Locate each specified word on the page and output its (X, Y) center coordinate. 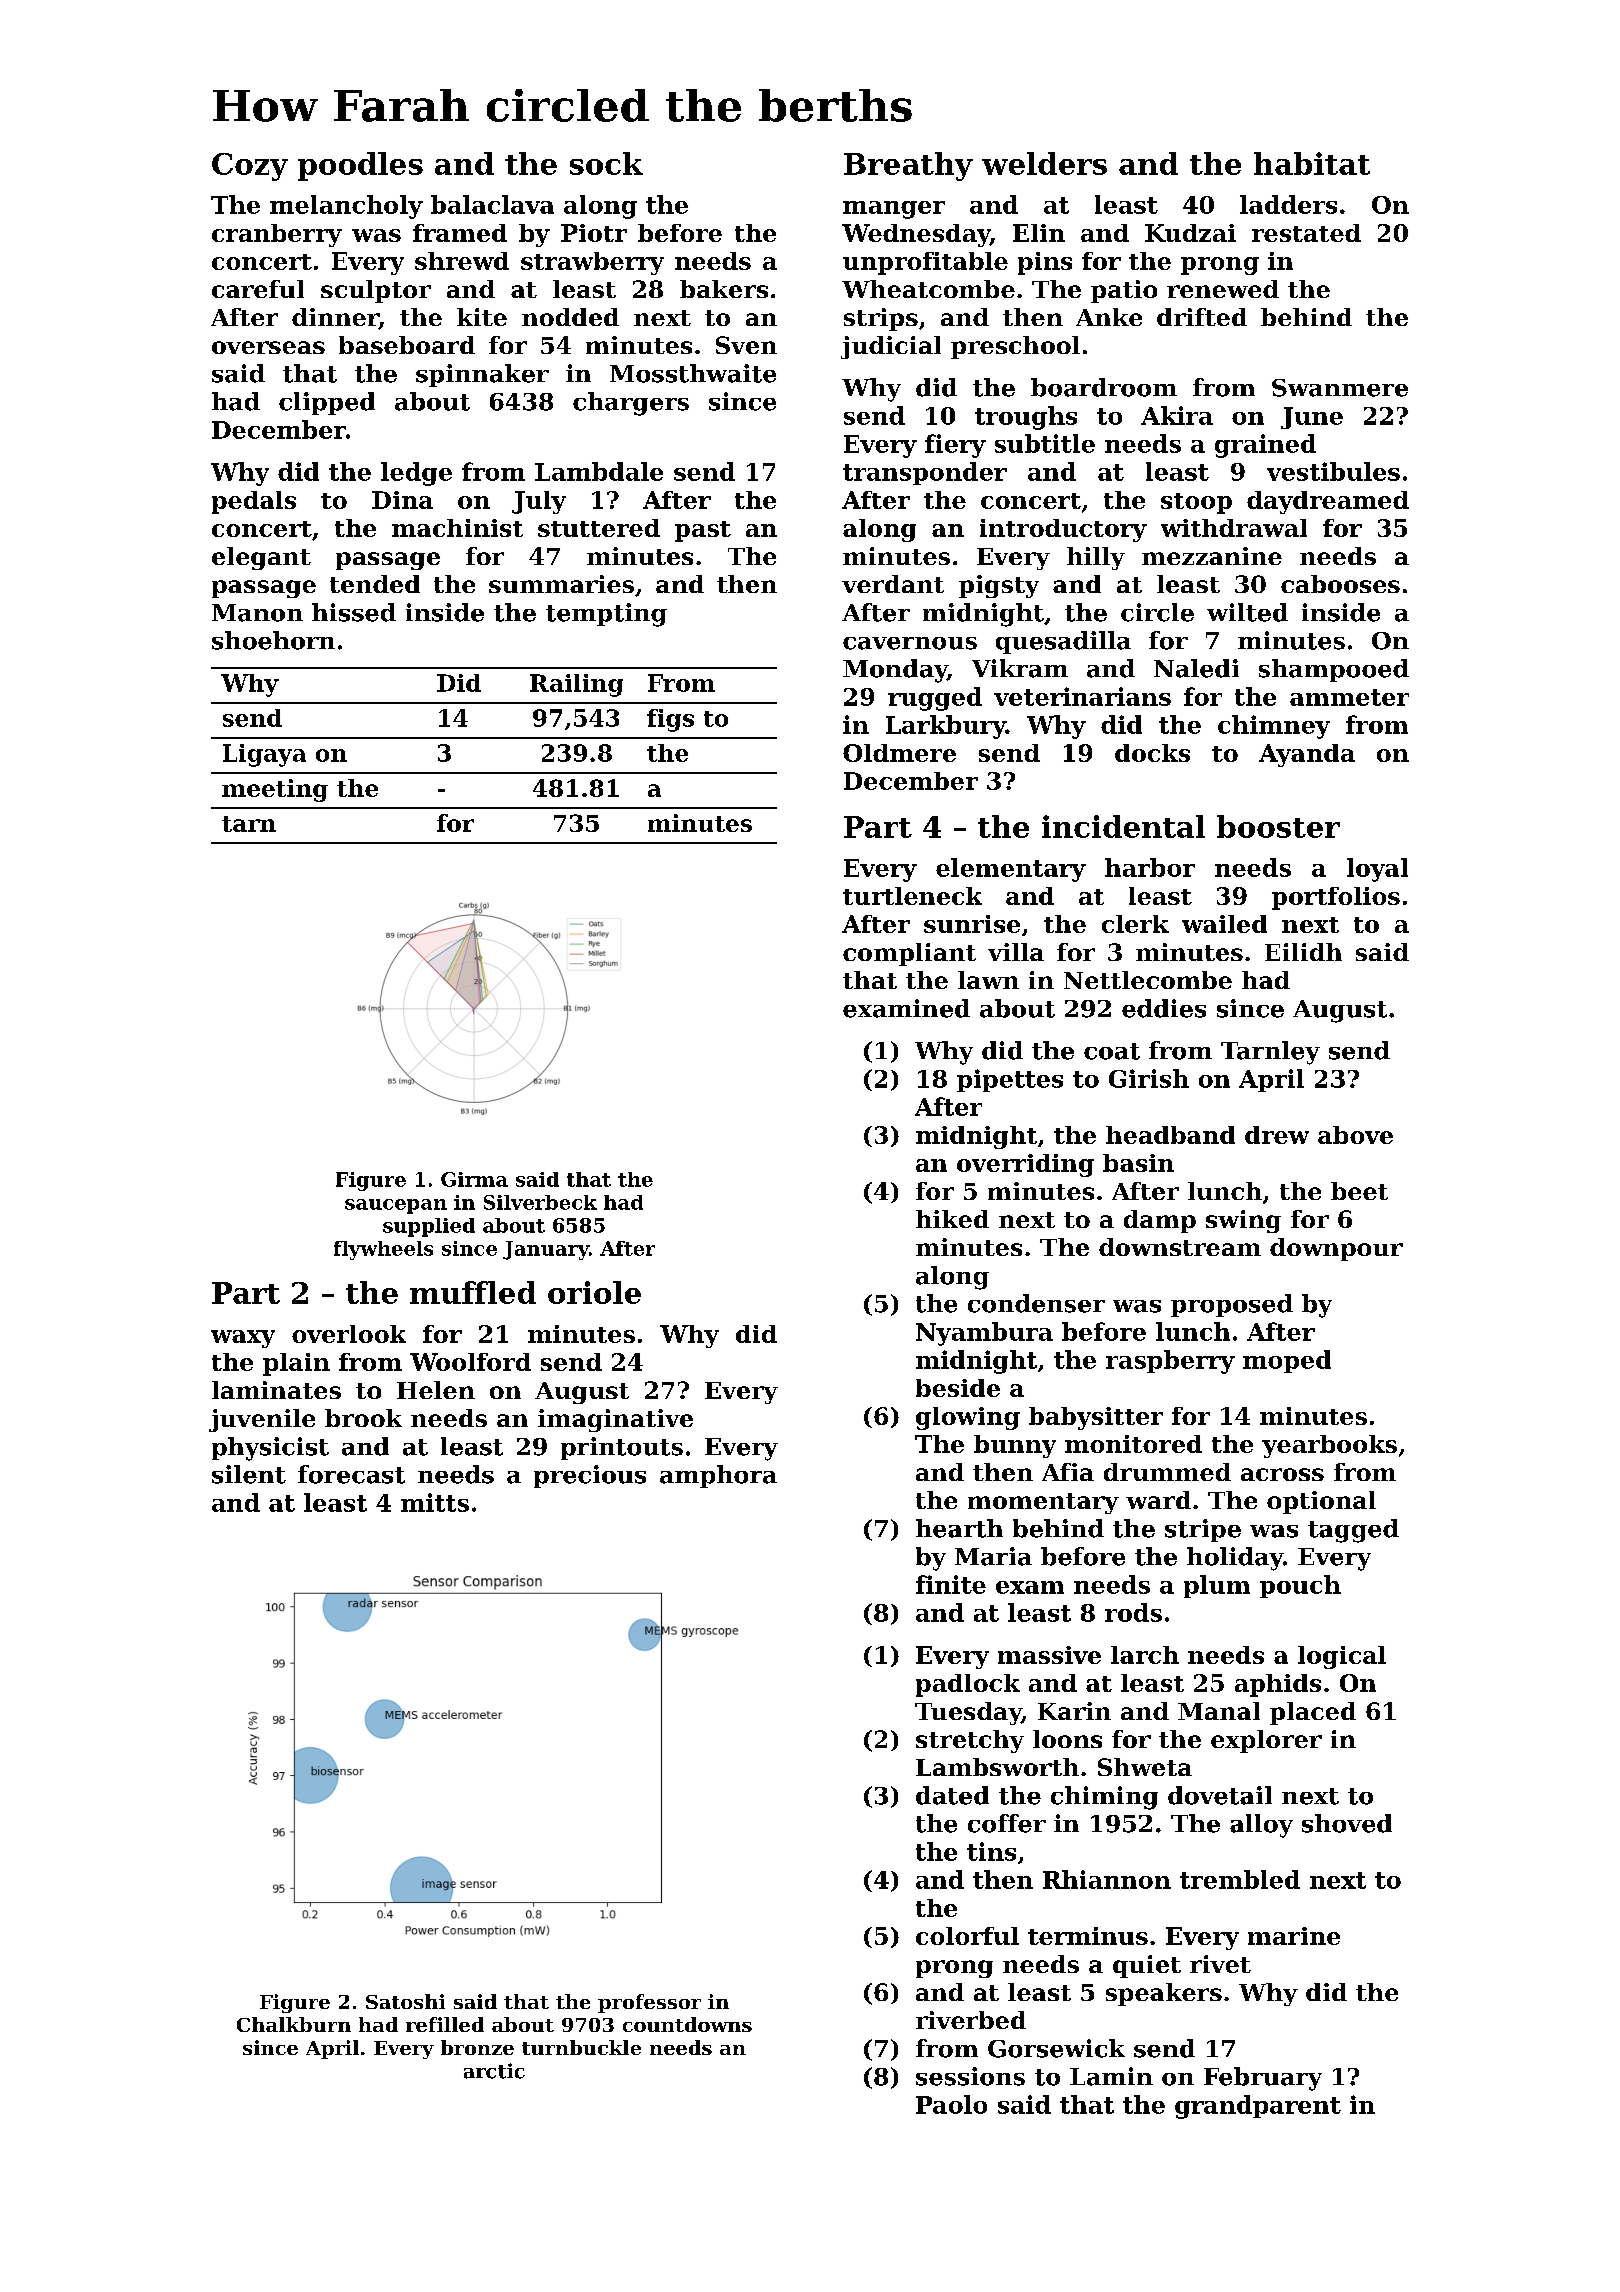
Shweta (1145, 1767)
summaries (561, 584)
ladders (1288, 204)
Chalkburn (294, 2024)
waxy (243, 1339)
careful (258, 289)
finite (951, 1584)
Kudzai (1190, 233)
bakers (724, 289)
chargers (631, 404)
